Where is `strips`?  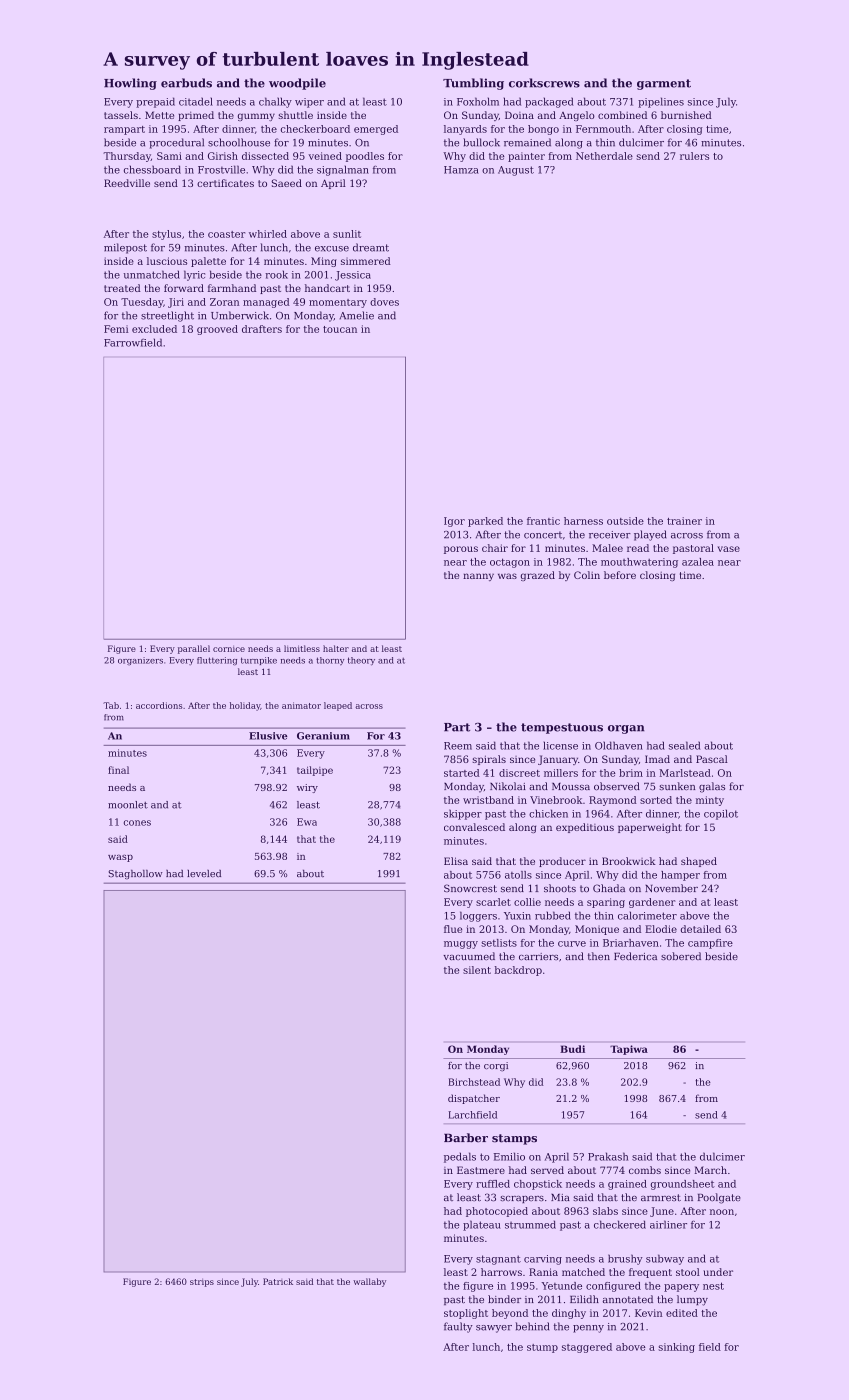 strips is located at coordinates (202, 1283).
